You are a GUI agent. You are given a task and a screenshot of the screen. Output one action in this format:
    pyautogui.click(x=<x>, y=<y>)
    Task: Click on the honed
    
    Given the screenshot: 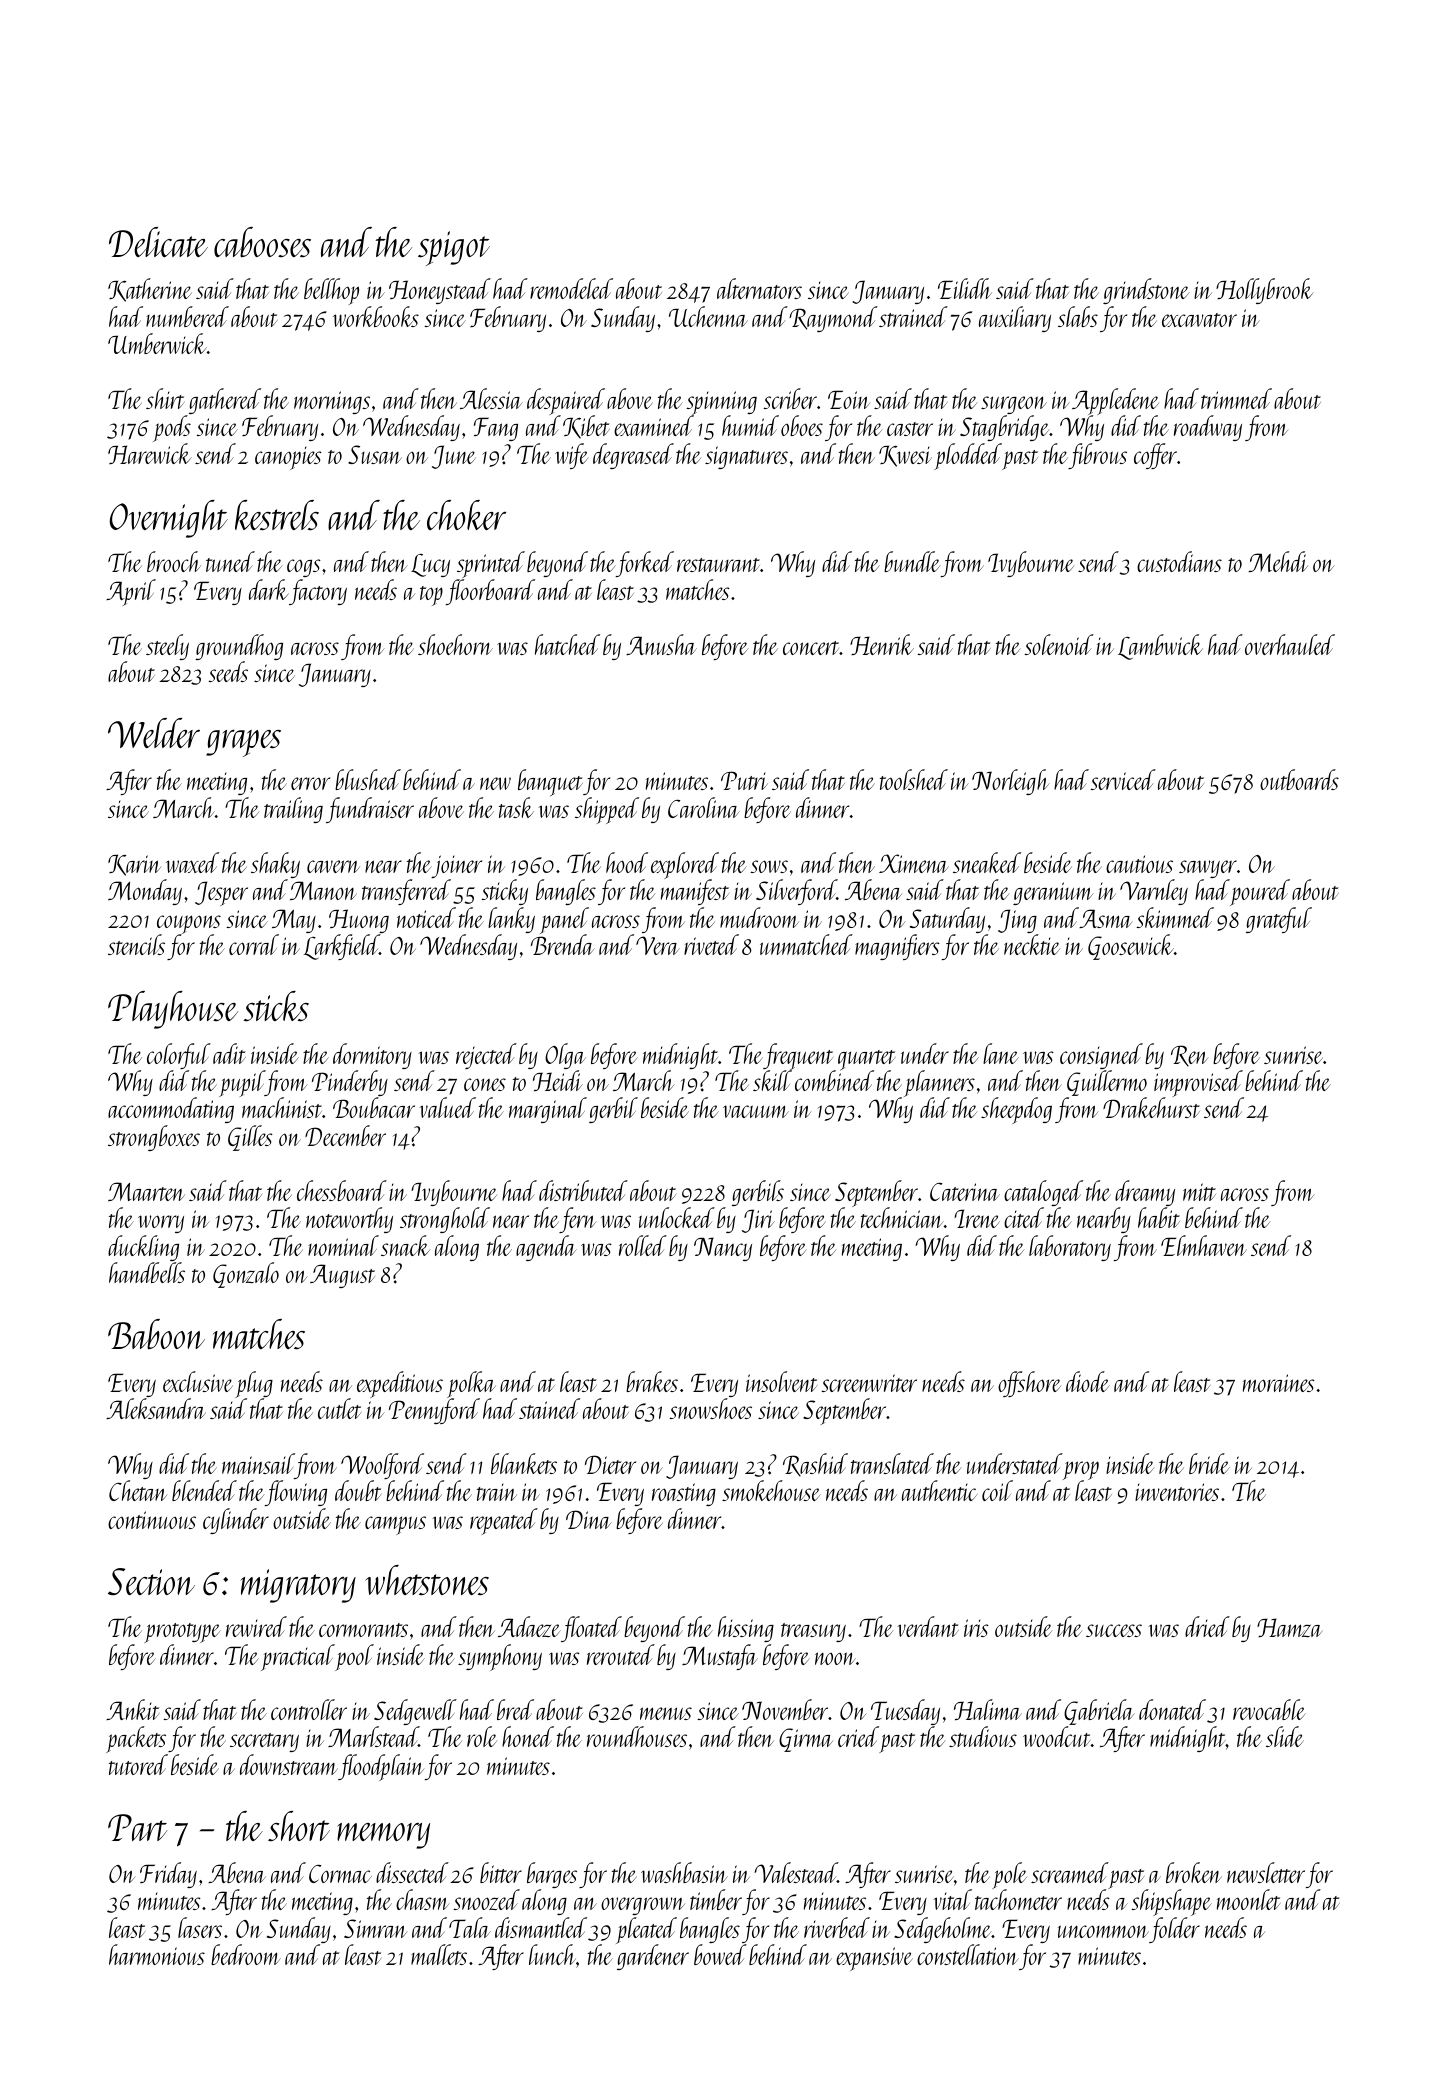 What is the action you would take?
    pyautogui.click(x=528, y=1736)
